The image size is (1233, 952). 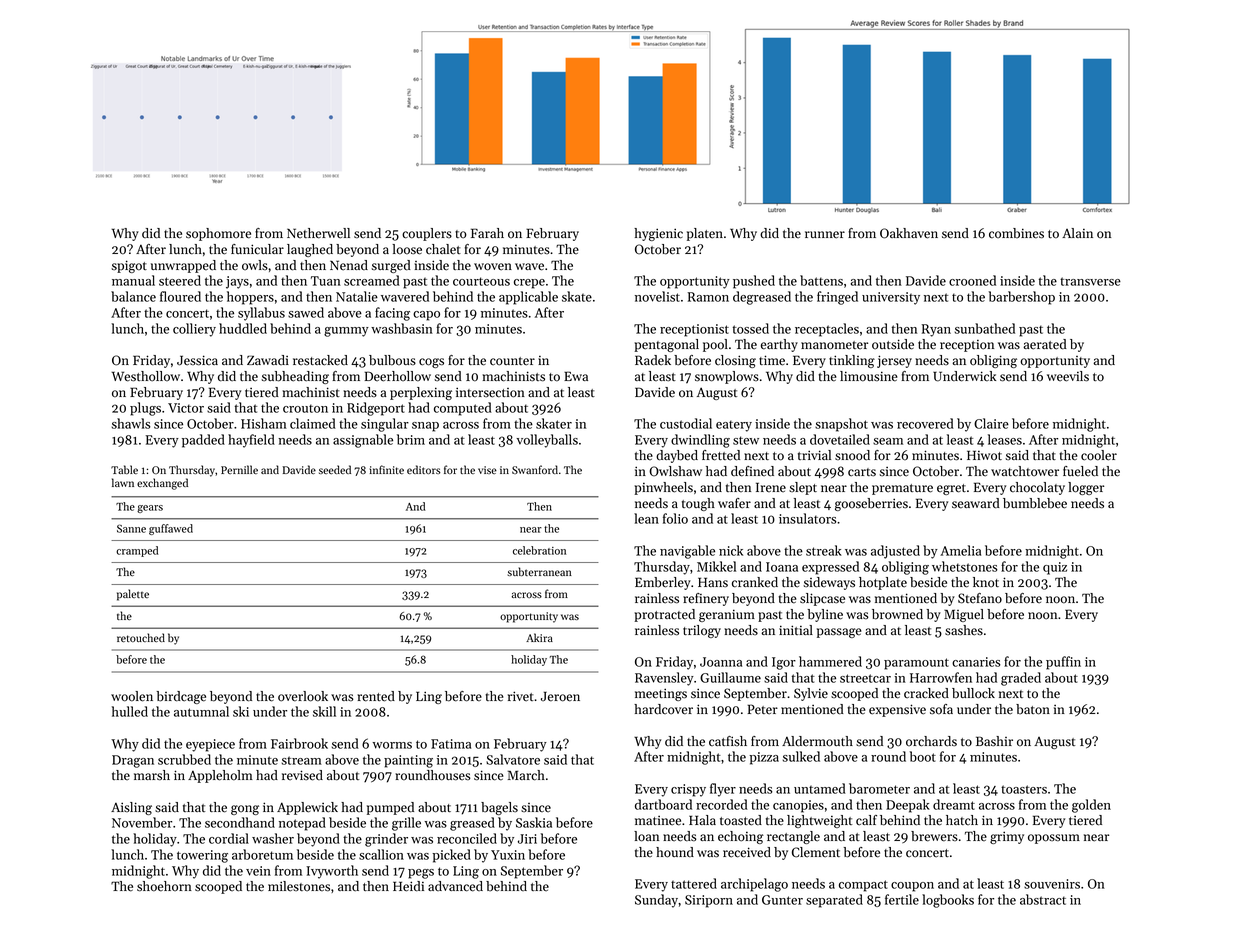 What do you see at coordinates (164, 886) in the page?
I see `shoehorn` at bounding box center [164, 886].
